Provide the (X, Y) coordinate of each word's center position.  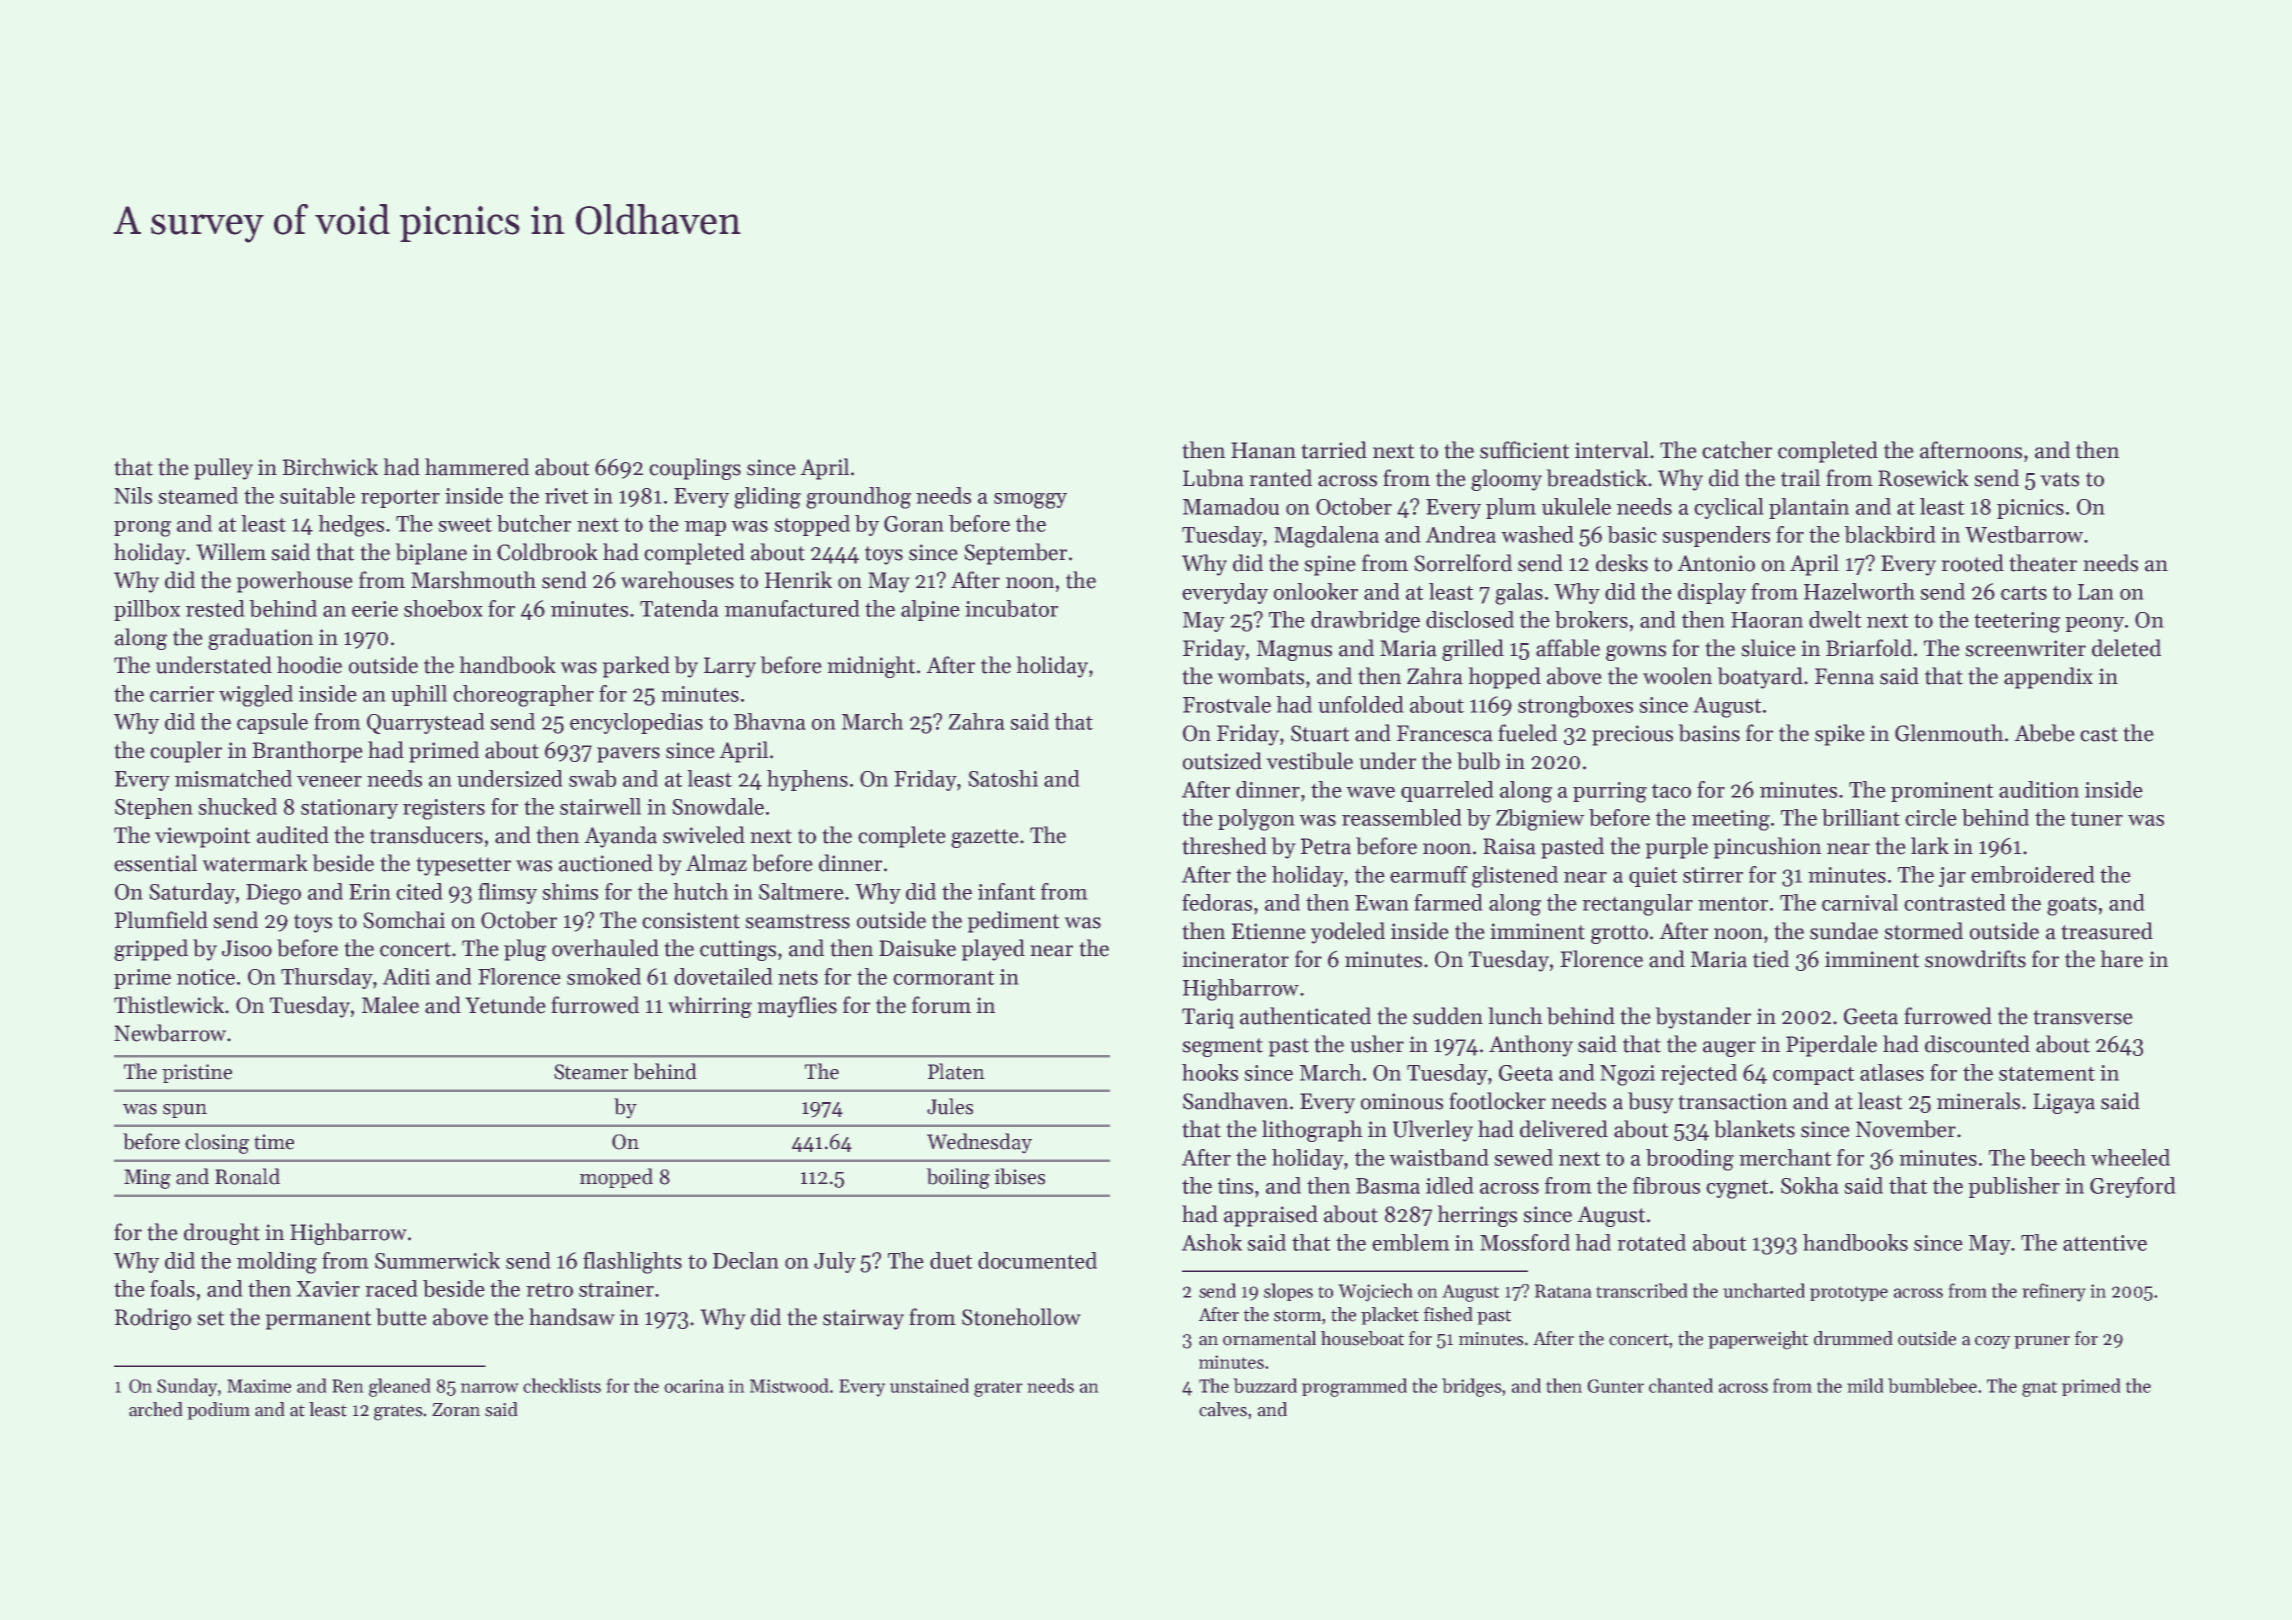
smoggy (1030, 501)
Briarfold (1869, 648)
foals (172, 1288)
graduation (260, 639)
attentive (2105, 1243)
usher (1377, 1044)
